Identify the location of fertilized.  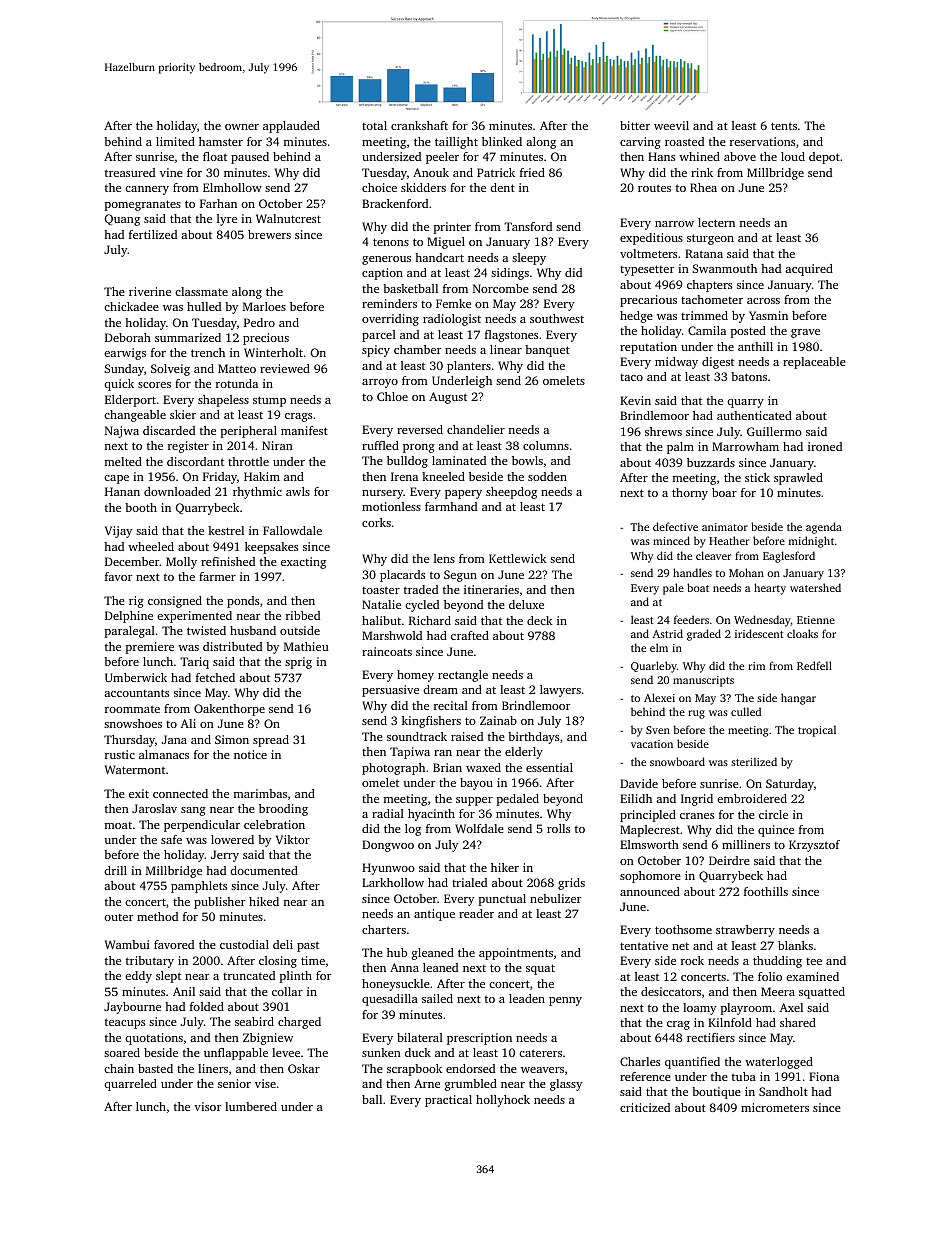
(153, 234).
